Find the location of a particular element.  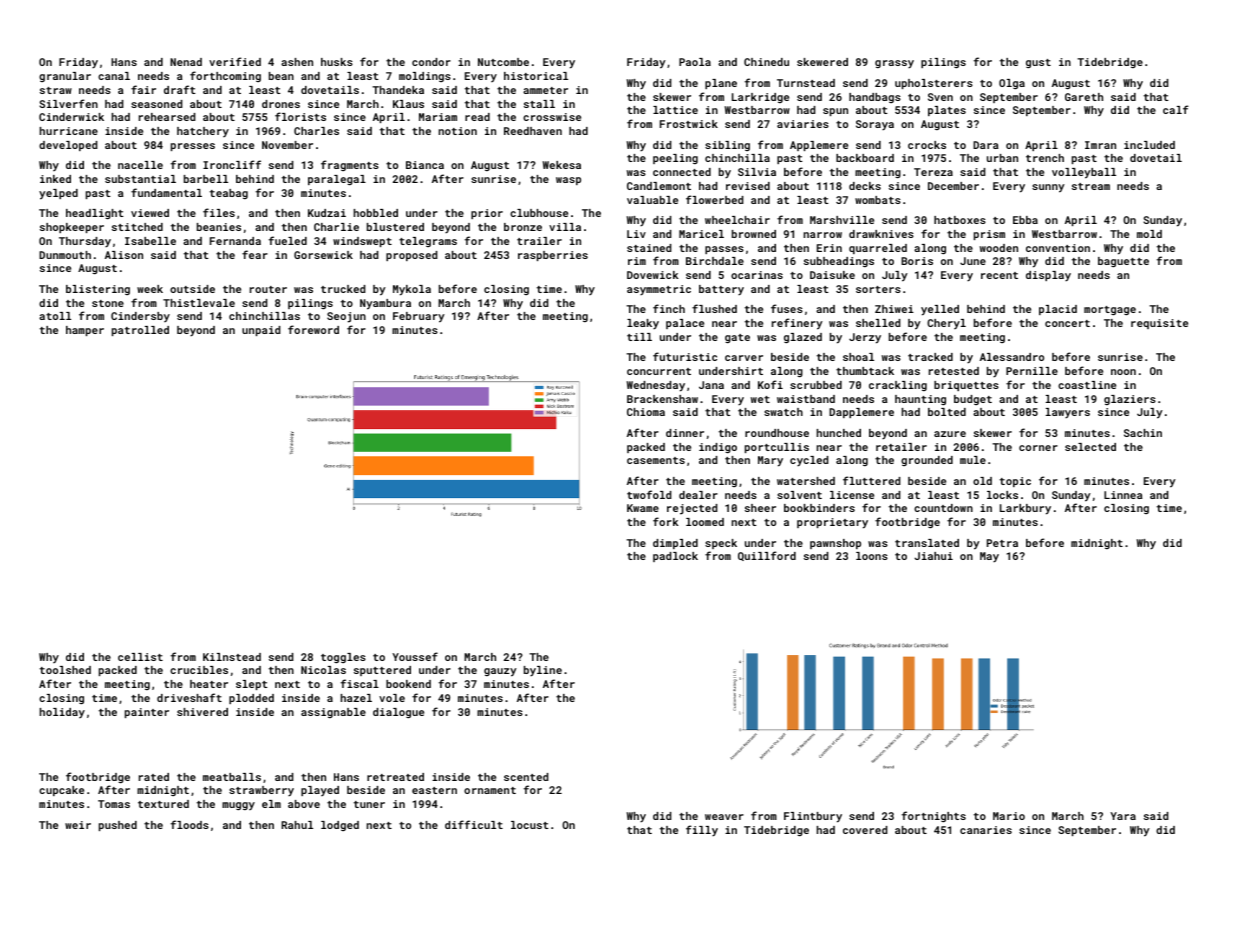

asymmetric is located at coordinates (659, 290).
